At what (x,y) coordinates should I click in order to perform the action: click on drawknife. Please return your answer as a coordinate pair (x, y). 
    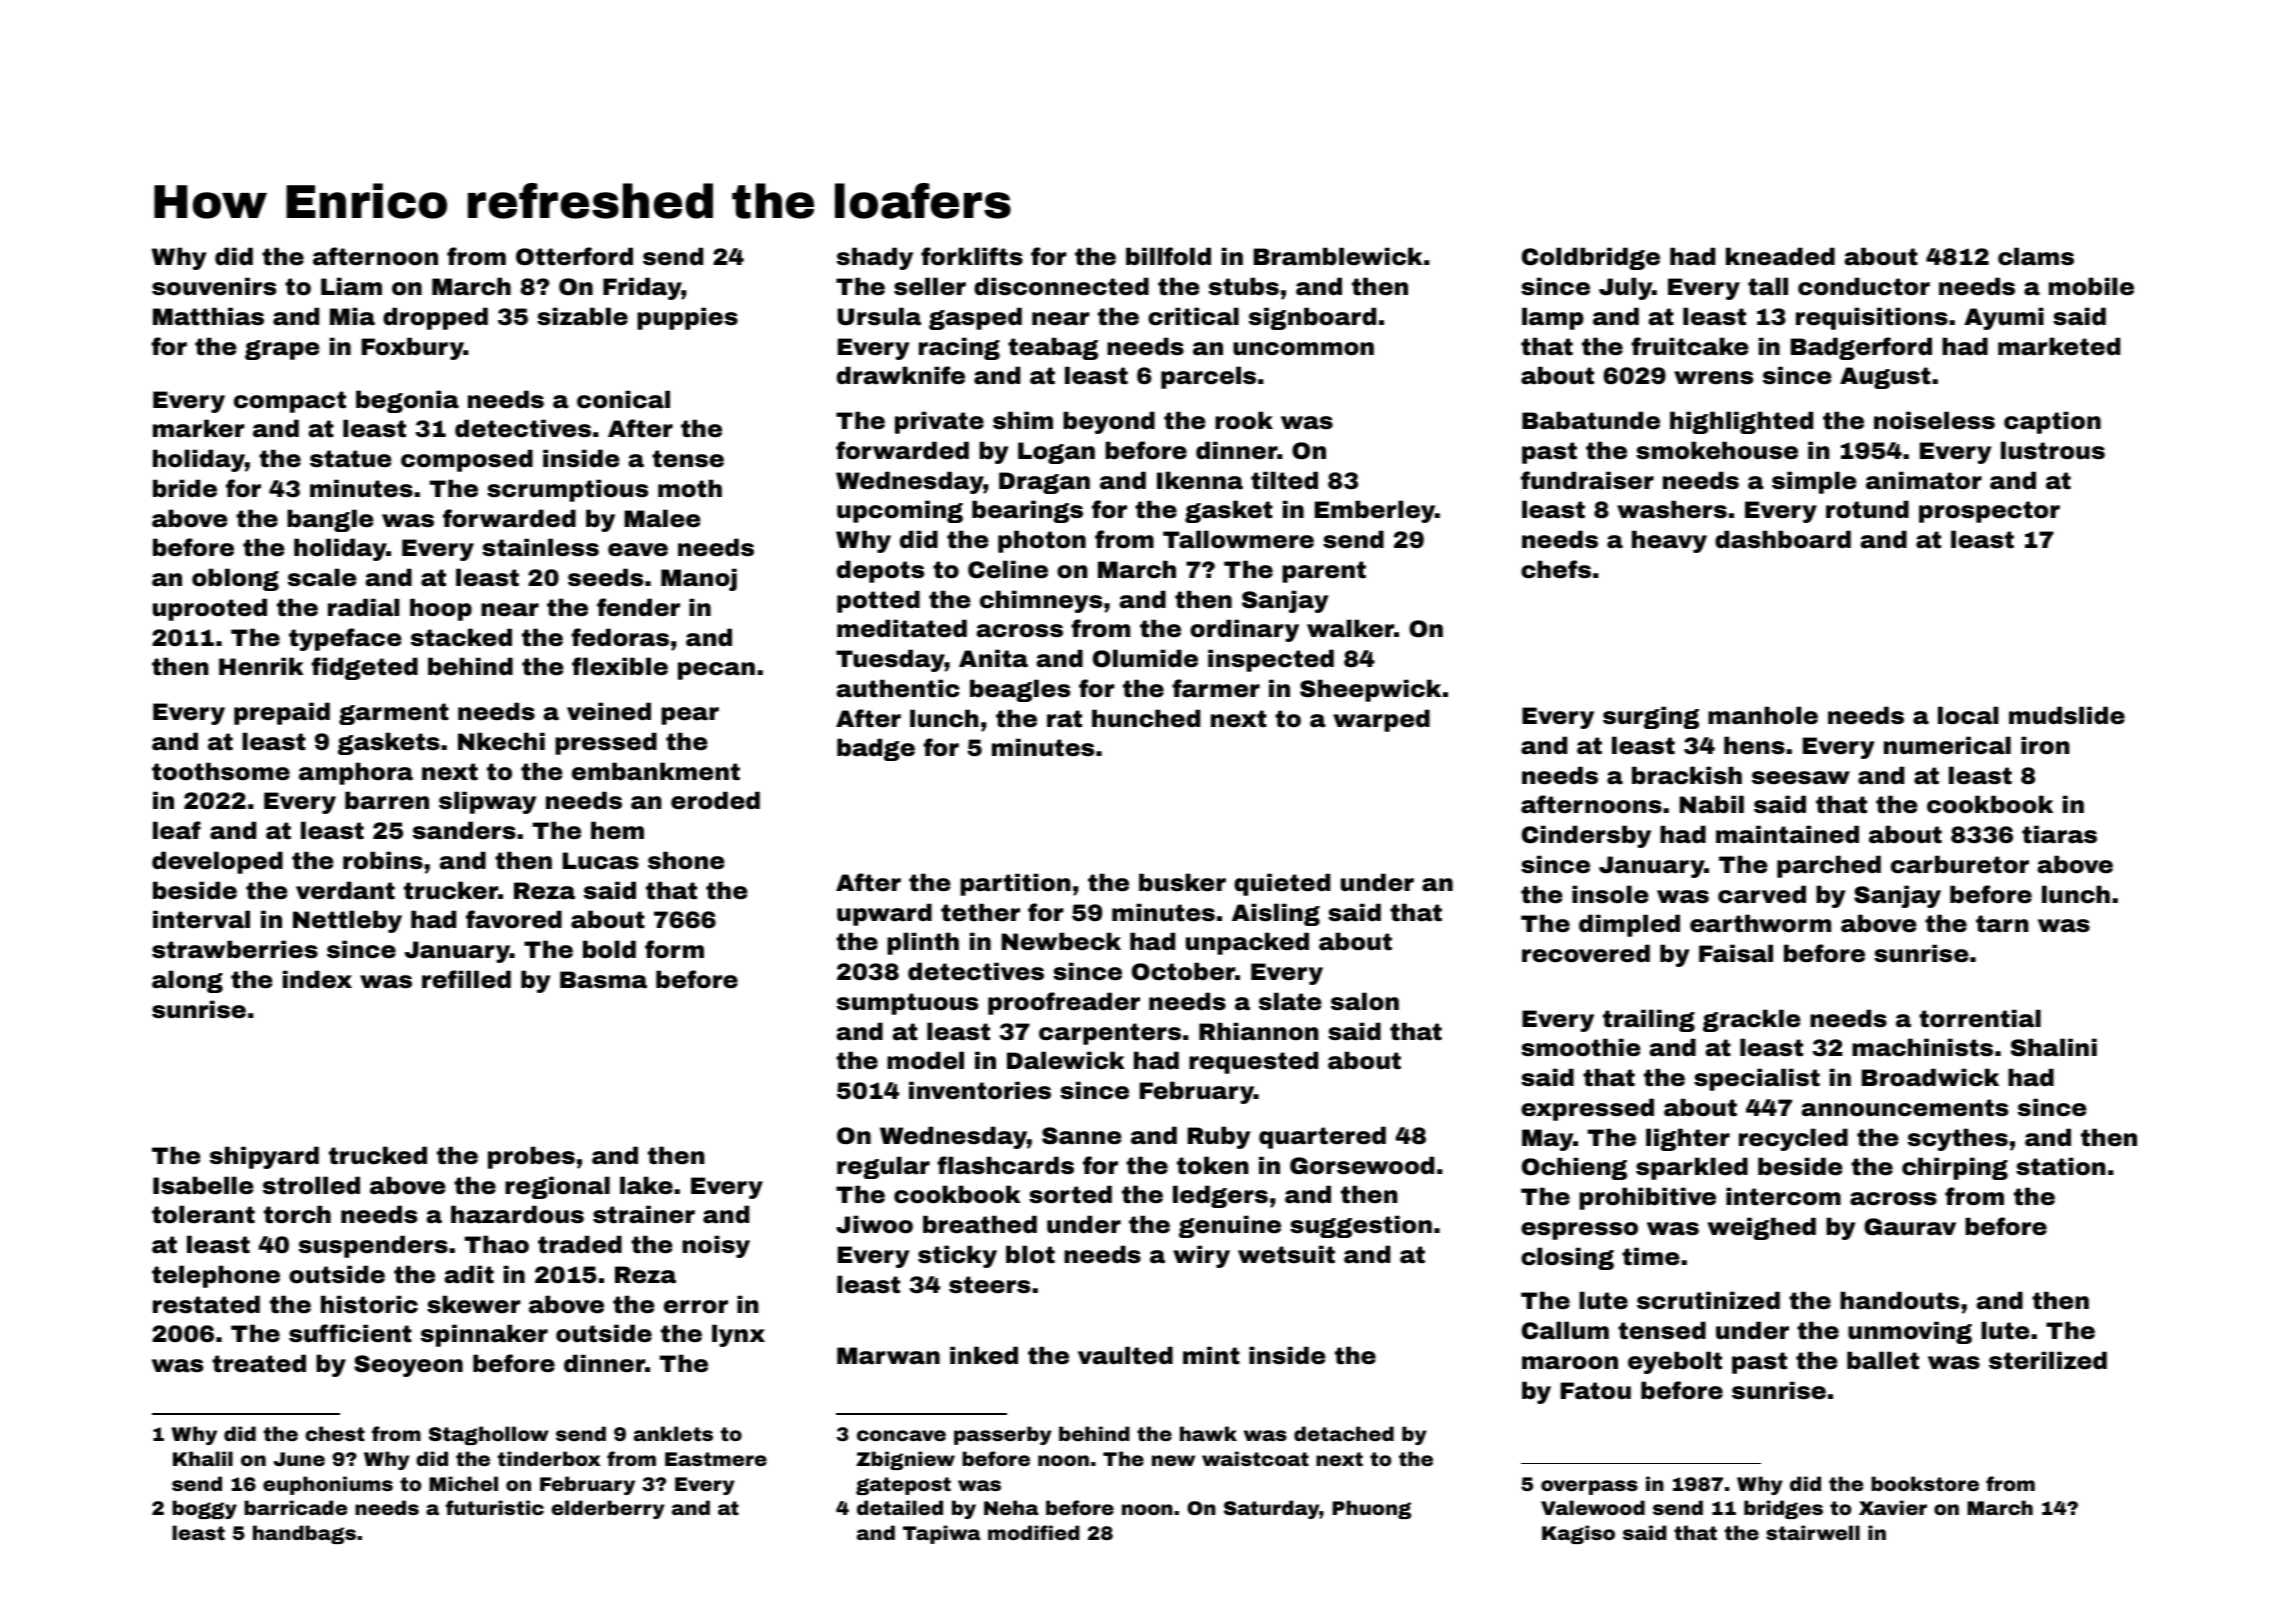
    Looking at the image, I should click on (901, 375).
